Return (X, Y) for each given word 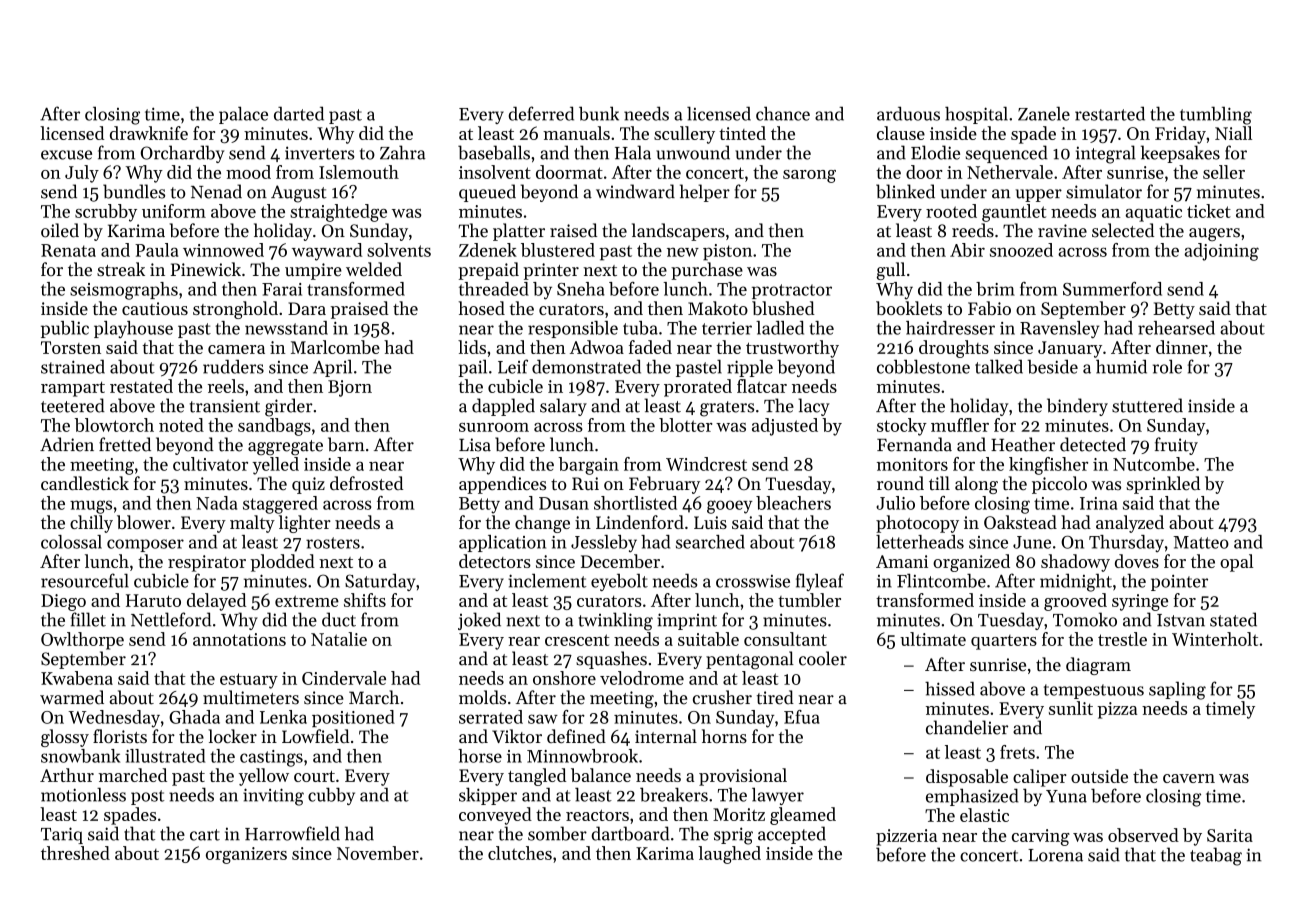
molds (482, 697)
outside (1099, 776)
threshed (75, 853)
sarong (809, 176)
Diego (63, 602)
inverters (319, 153)
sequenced (1007, 154)
